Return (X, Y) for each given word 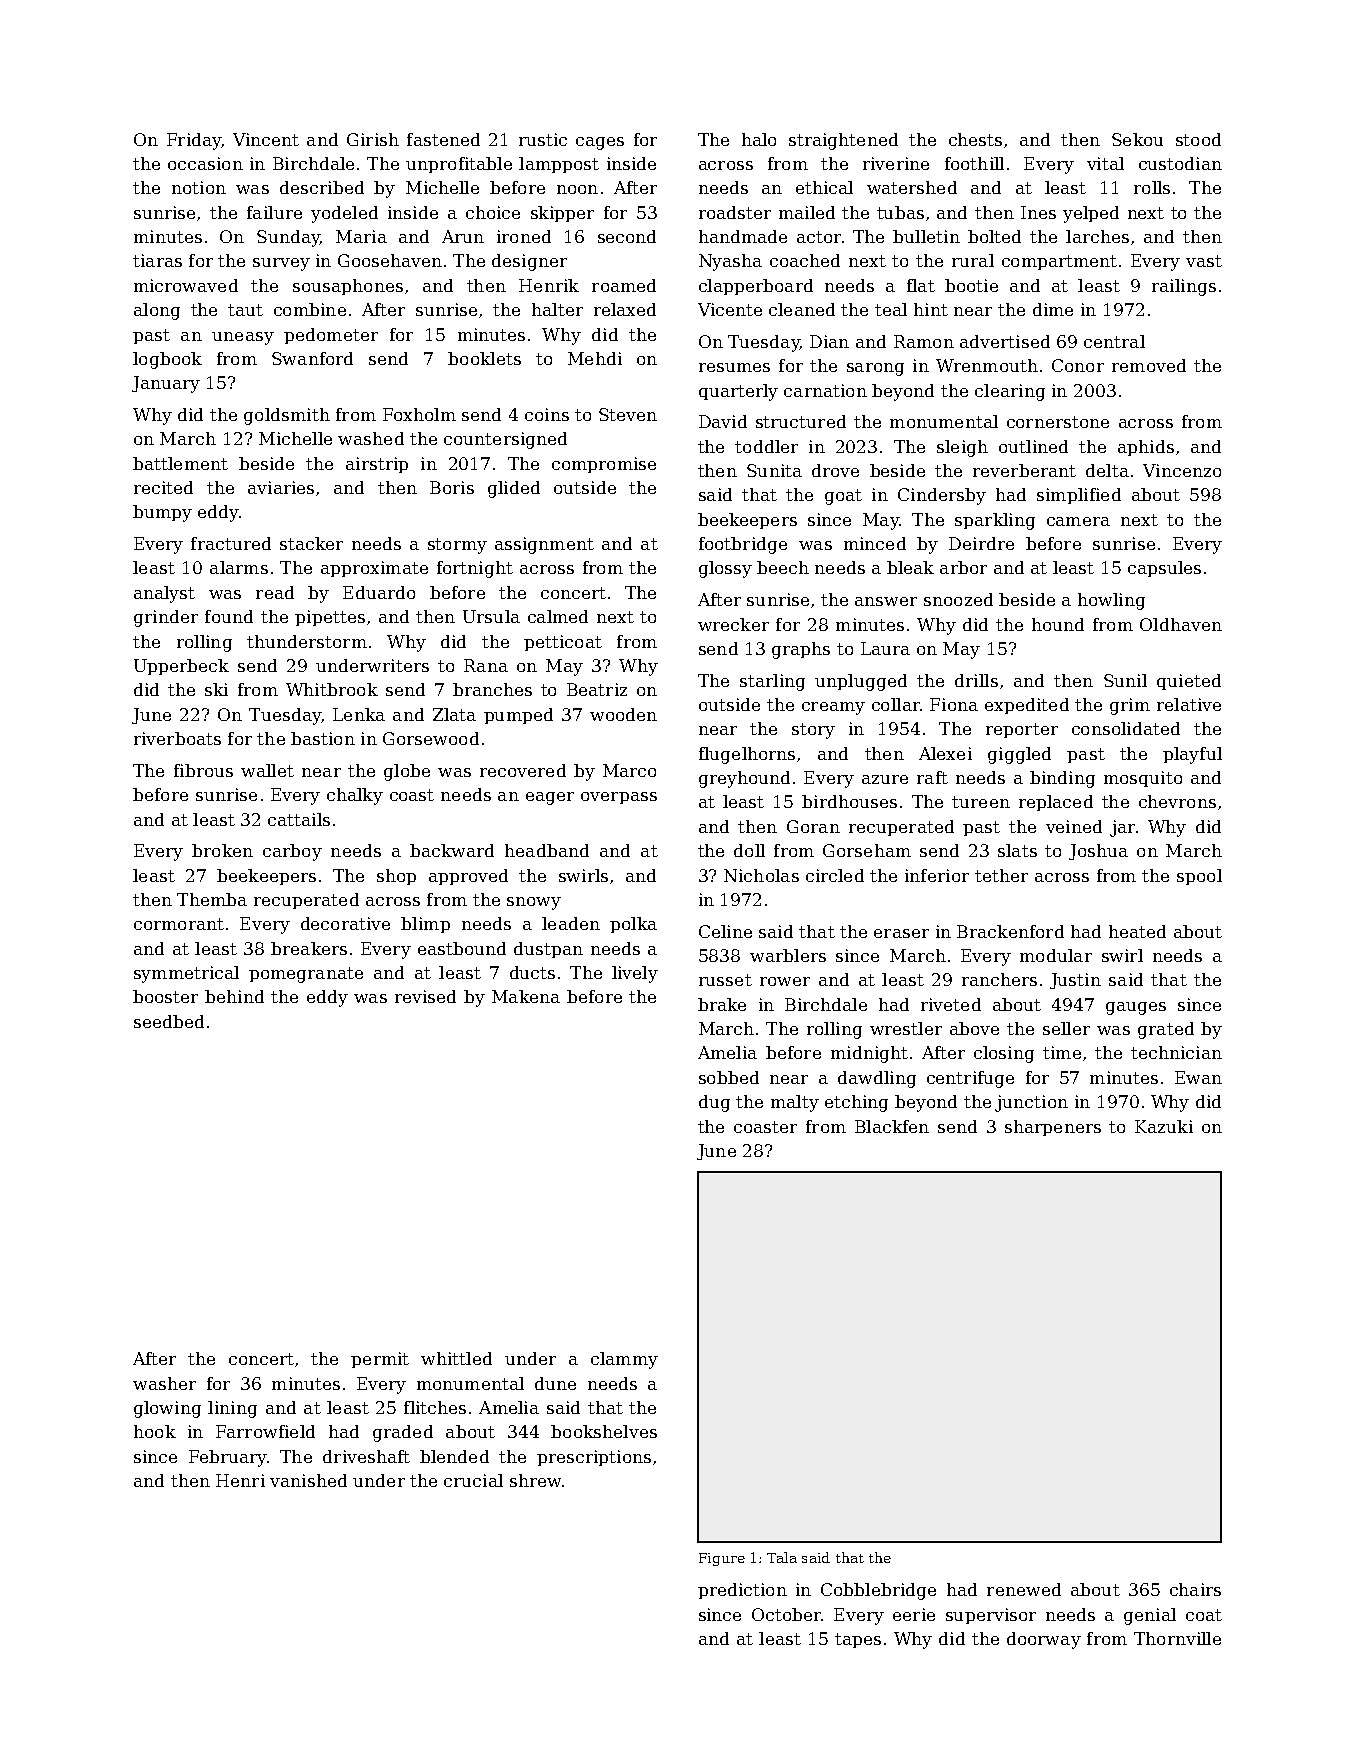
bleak (910, 567)
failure (274, 212)
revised (425, 996)
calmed (558, 616)
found (229, 616)
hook (155, 1431)
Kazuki (1164, 1126)
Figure (722, 1559)
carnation (825, 390)
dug (714, 1103)
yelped (1091, 214)
